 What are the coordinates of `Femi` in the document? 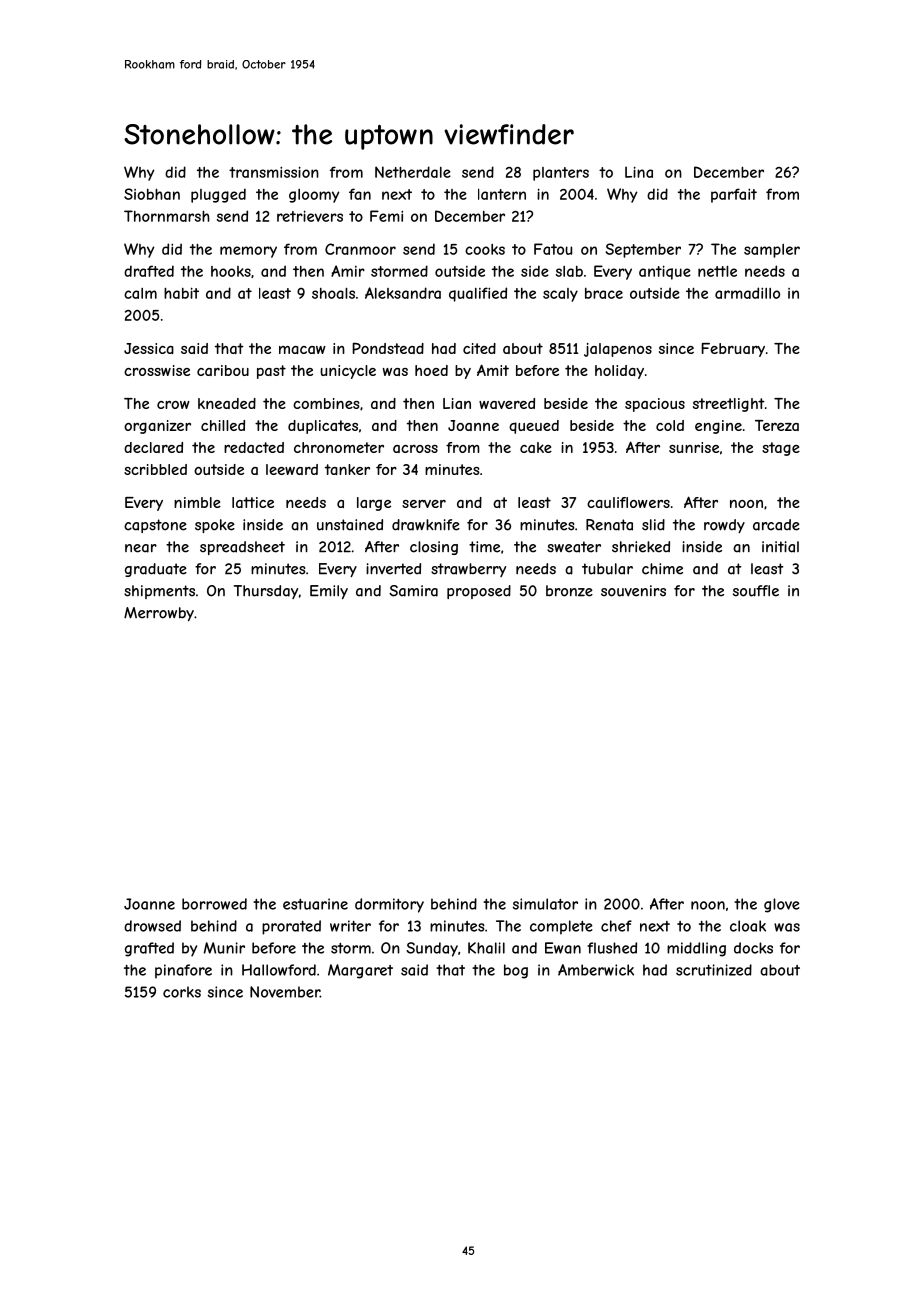 It's located at (386, 216).
